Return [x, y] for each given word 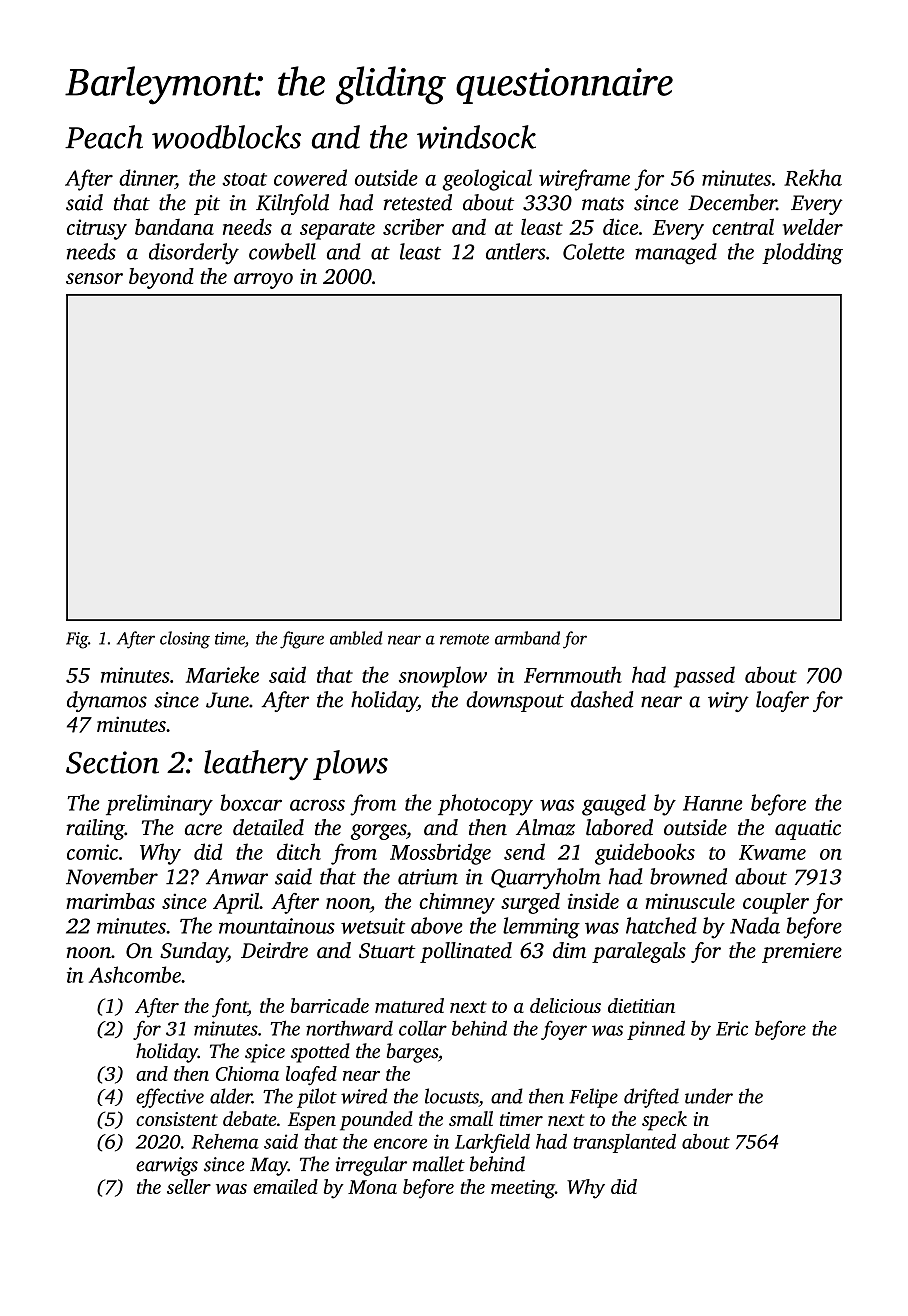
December [732, 202]
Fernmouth [573, 674]
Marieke [222, 674]
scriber [413, 226]
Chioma [247, 1073]
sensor [94, 278]
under [709, 1096]
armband [527, 638]
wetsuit [373, 926]
